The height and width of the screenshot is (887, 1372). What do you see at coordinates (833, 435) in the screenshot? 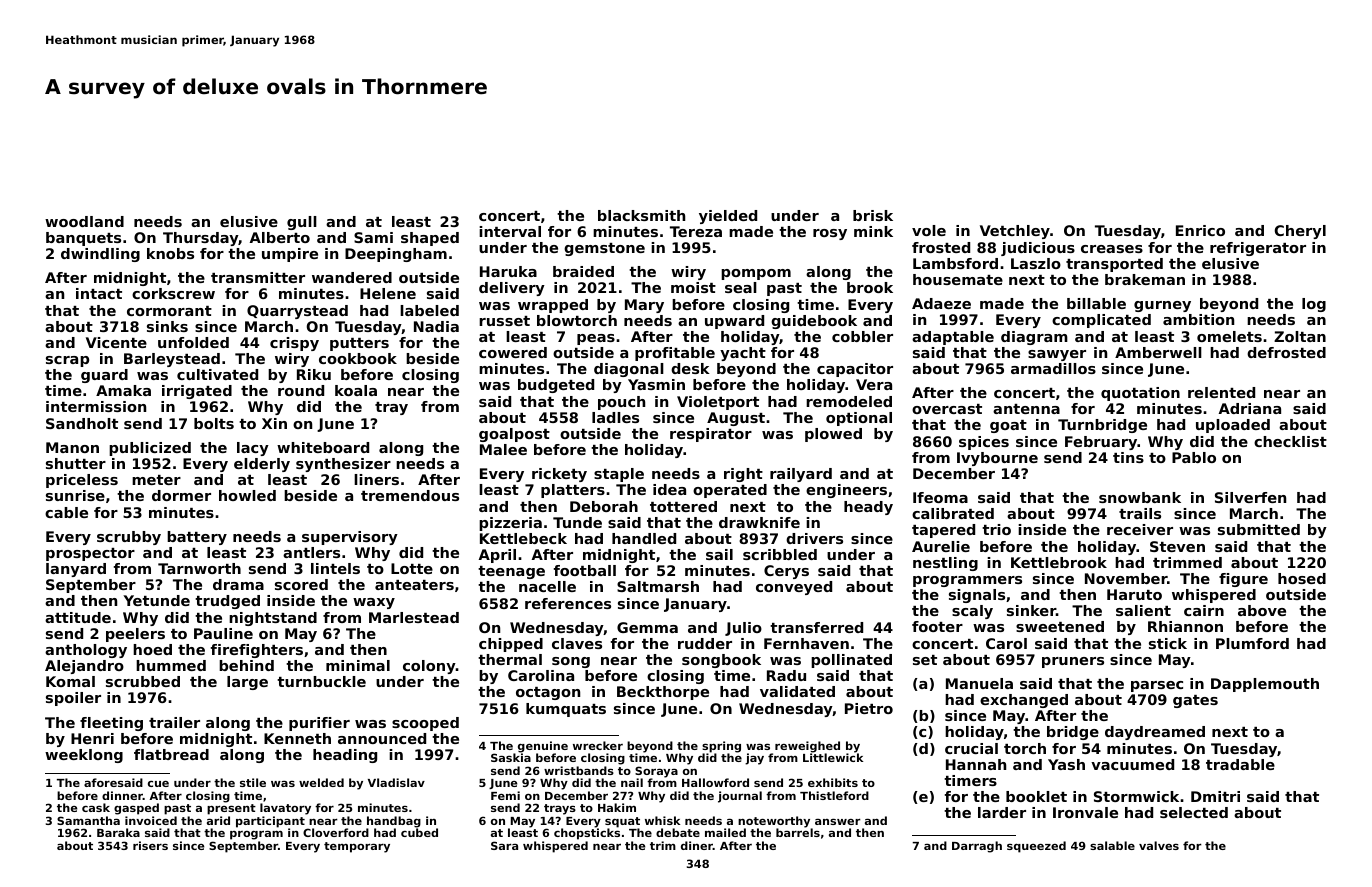
I see `plowed` at bounding box center [833, 435].
